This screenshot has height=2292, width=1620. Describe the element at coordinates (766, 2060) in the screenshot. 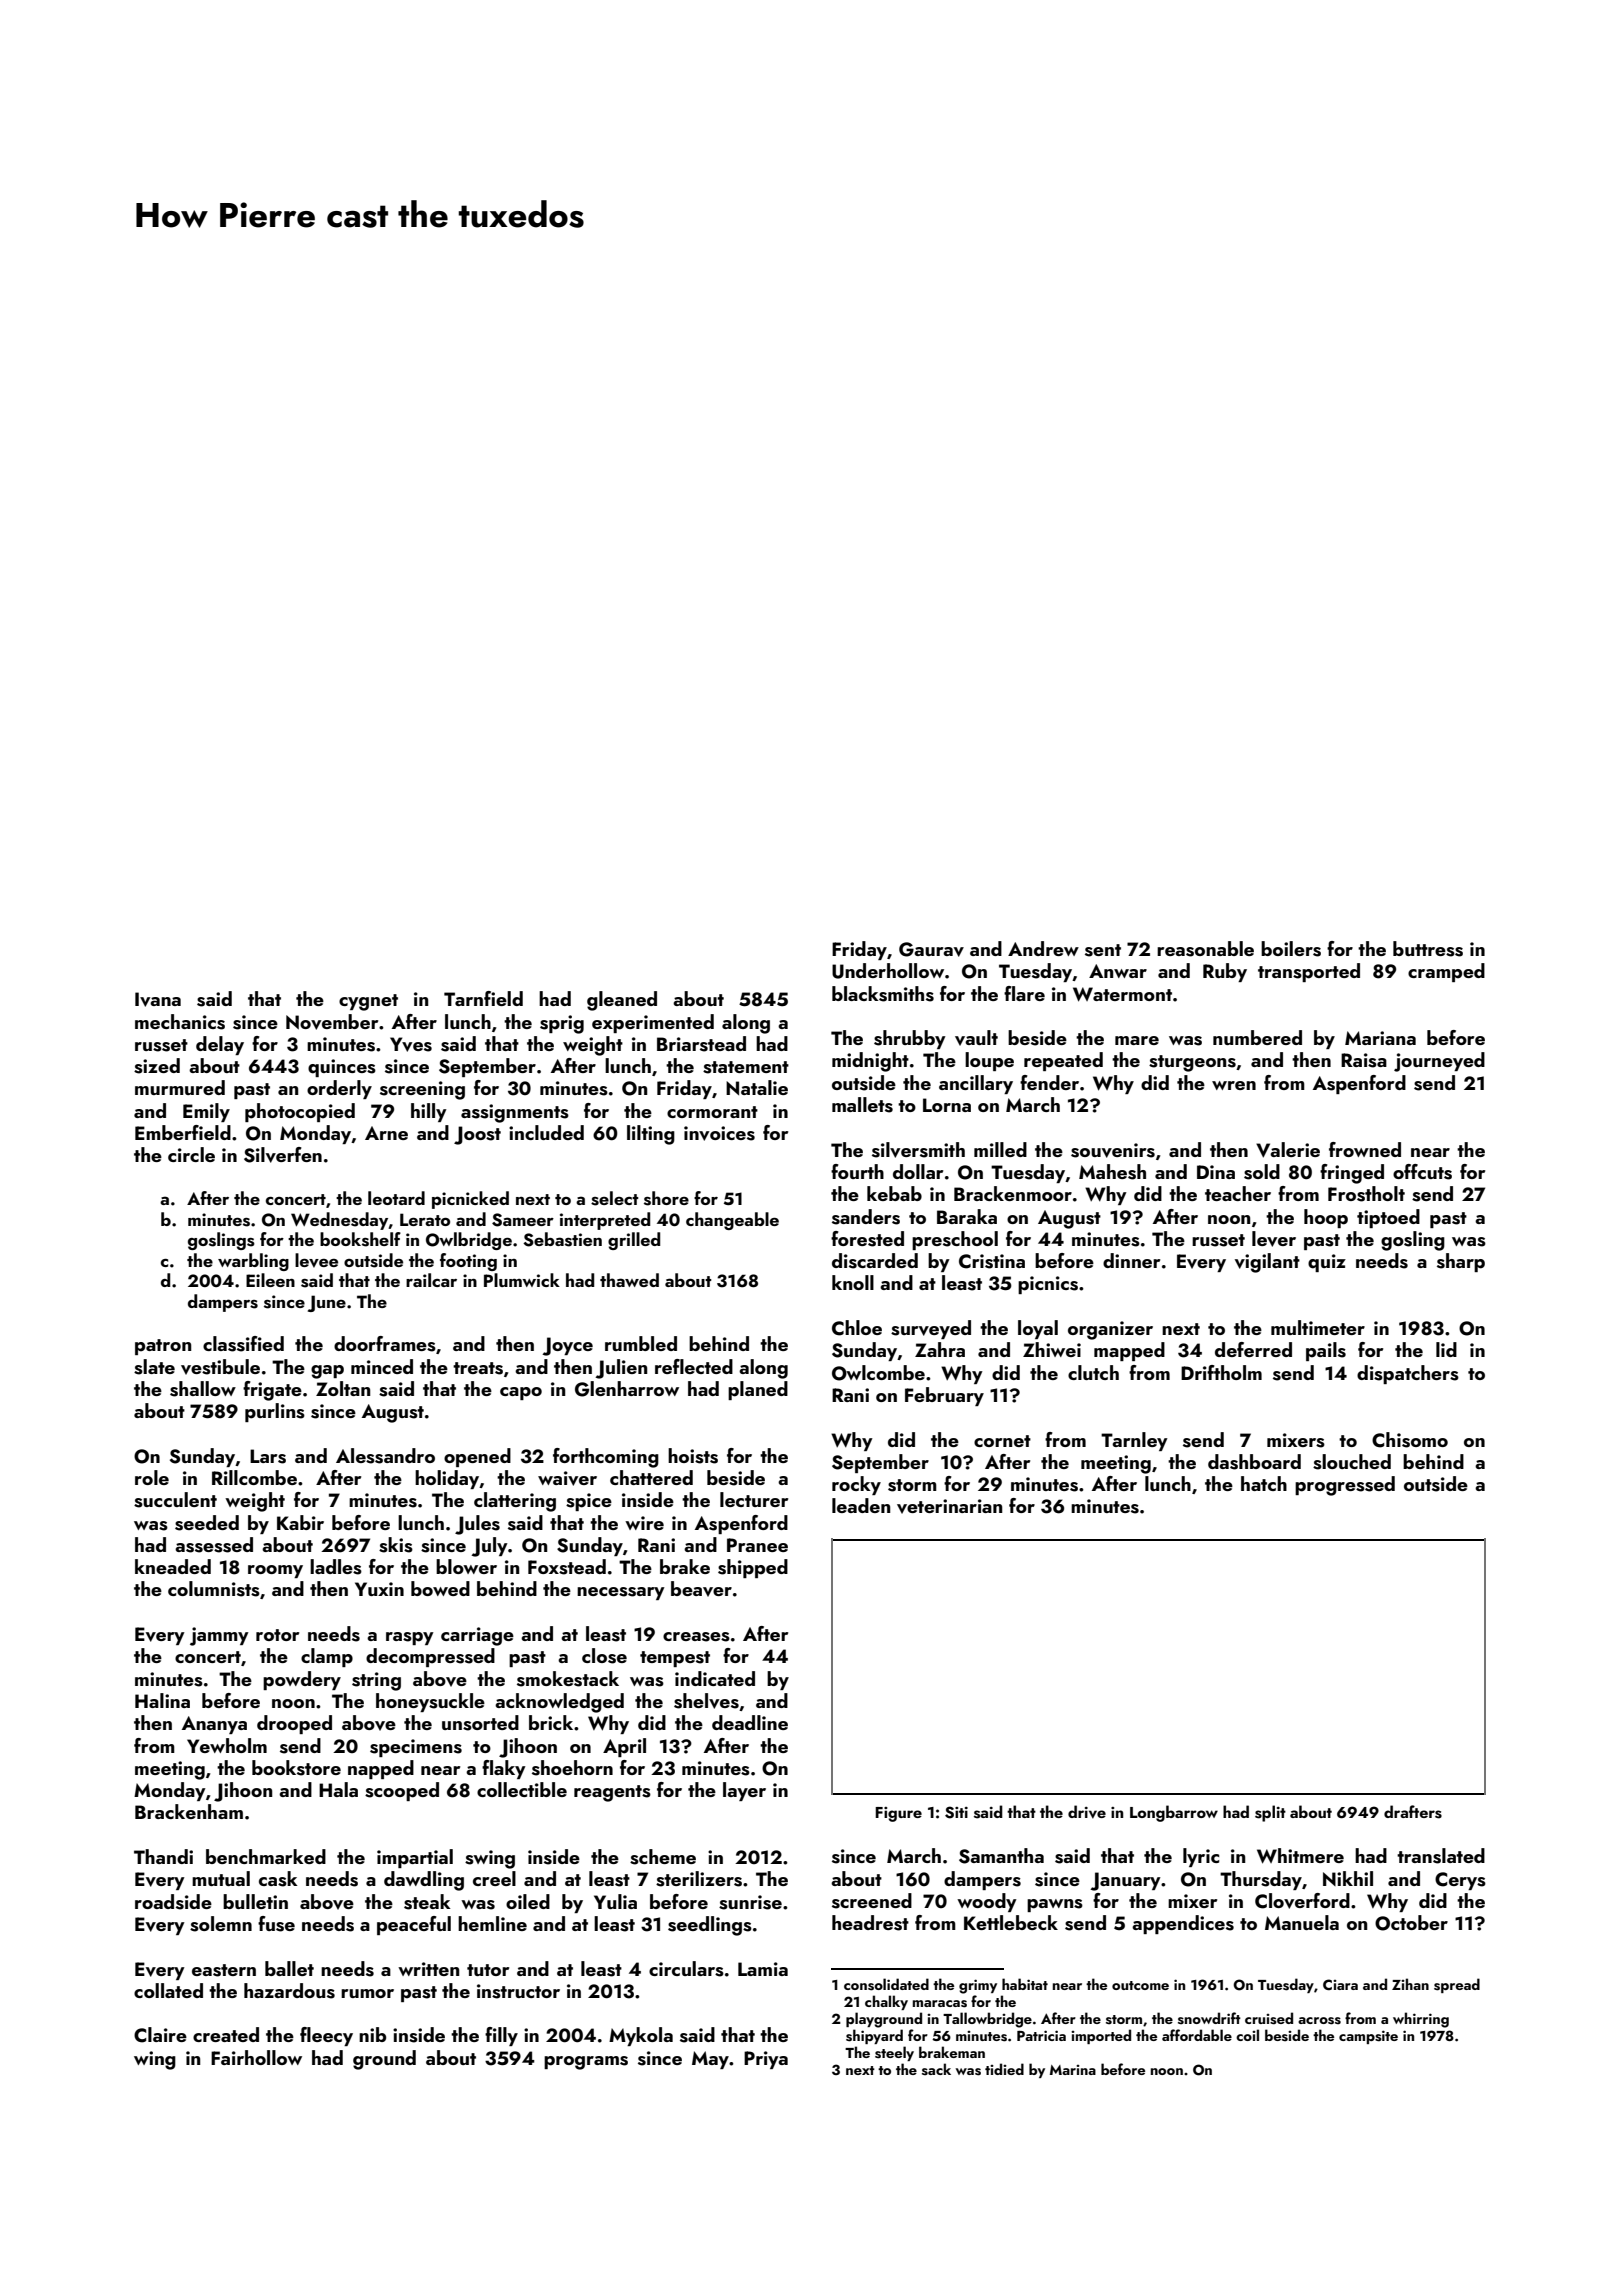

I see `Priya` at that location.
